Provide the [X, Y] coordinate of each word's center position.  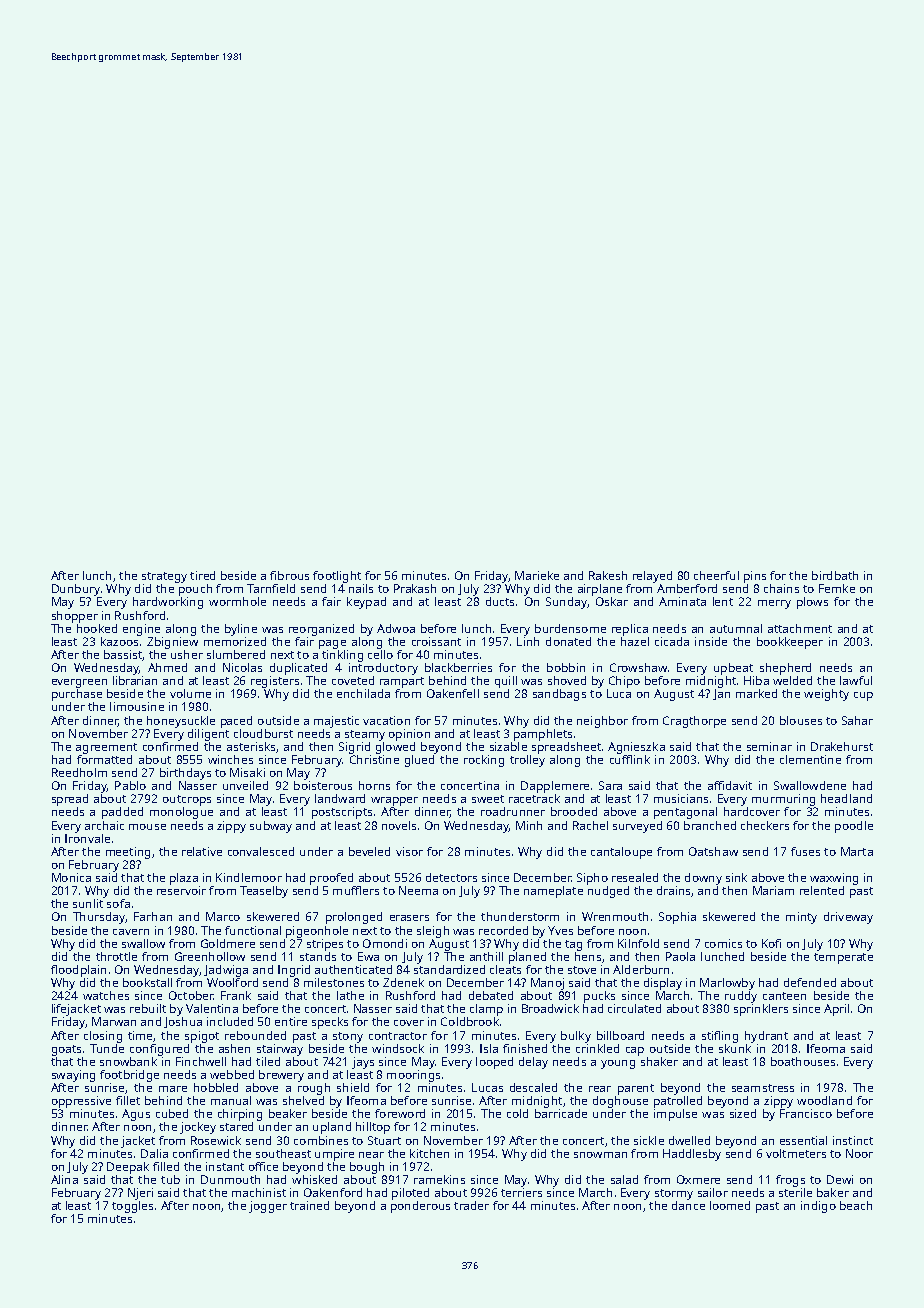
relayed [652, 577]
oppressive [81, 1102]
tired [202, 575]
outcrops [187, 800]
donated [568, 641]
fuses [805, 851]
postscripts [342, 813]
